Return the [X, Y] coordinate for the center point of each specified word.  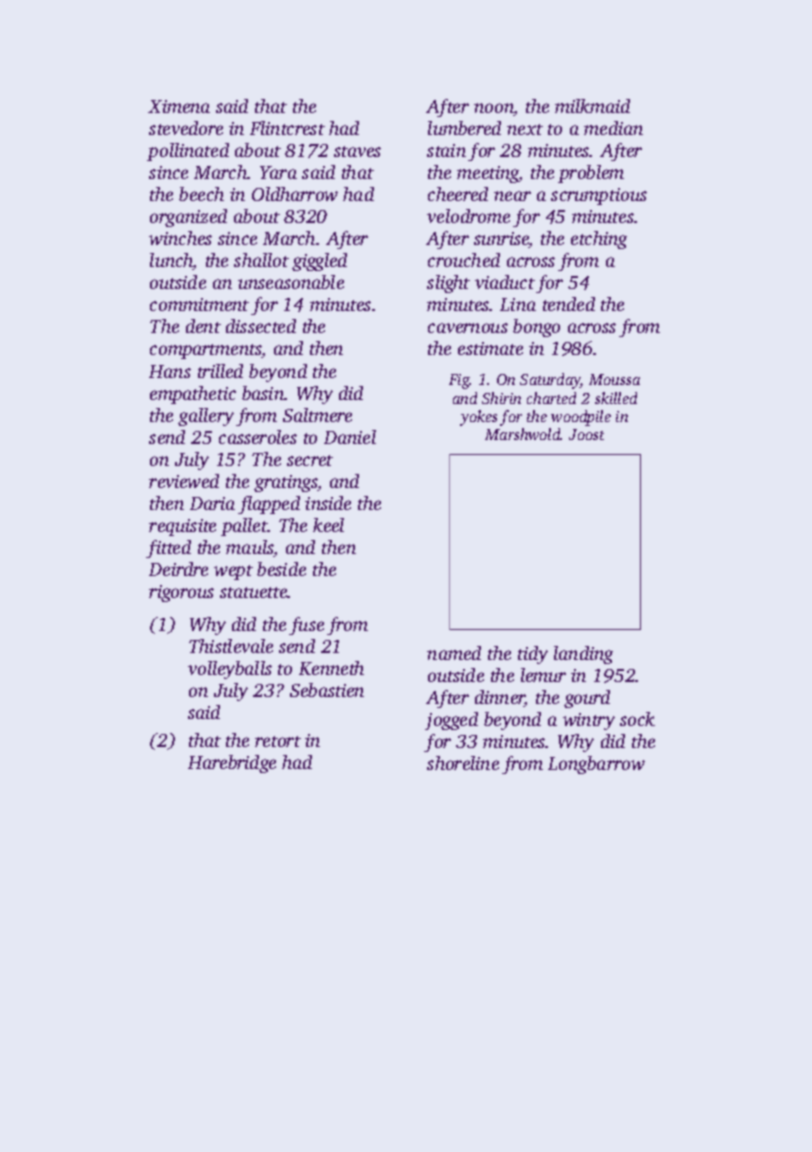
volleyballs [230, 670]
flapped [269, 505]
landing [583, 655]
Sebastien [327, 690]
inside [328, 503]
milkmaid [592, 106]
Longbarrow [596, 765]
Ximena [179, 106]
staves [357, 151]
